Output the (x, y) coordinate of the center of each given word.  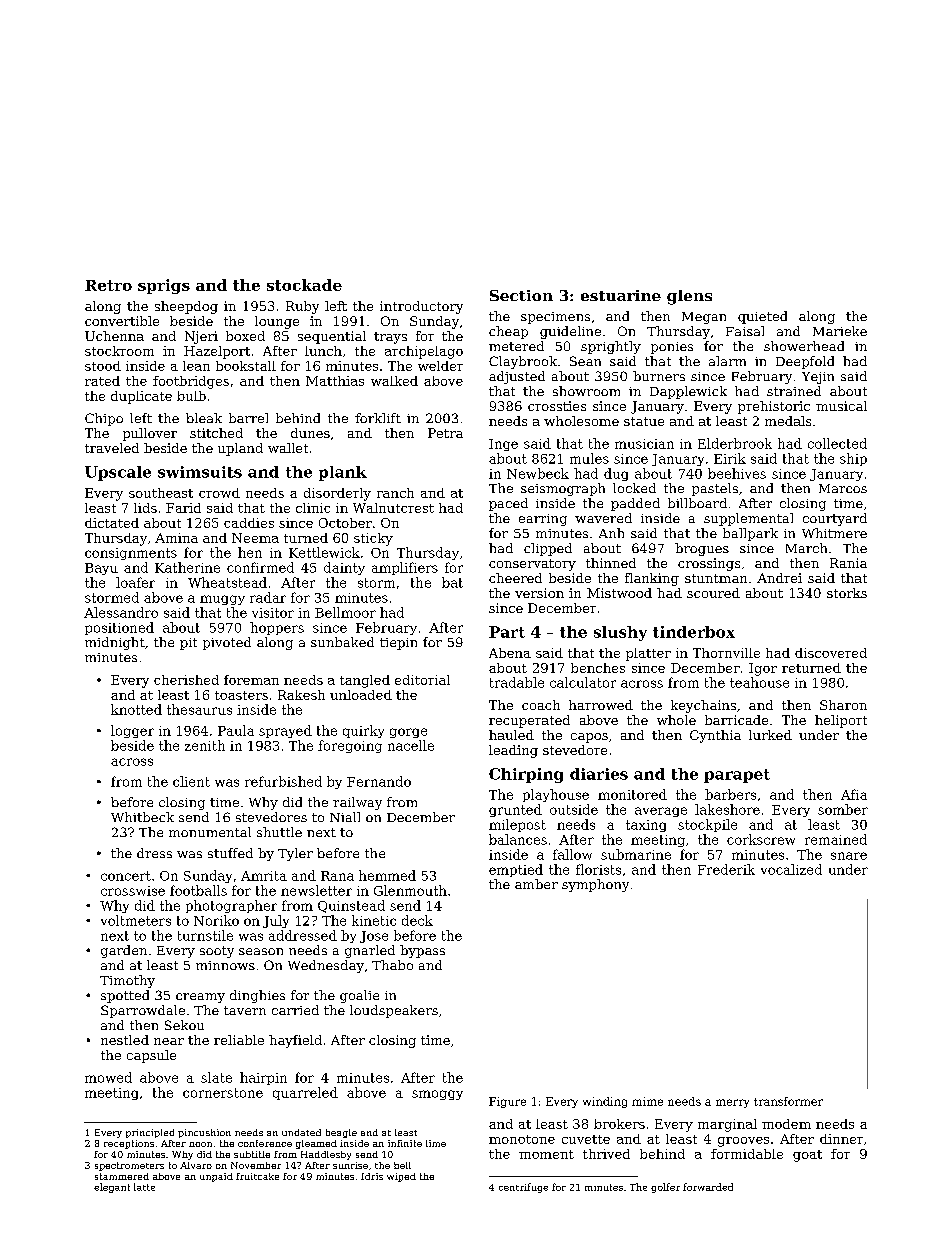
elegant (112, 1188)
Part (507, 632)
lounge (277, 322)
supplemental (748, 519)
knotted (136, 709)
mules (589, 458)
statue (644, 421)
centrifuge (523, 1188)
